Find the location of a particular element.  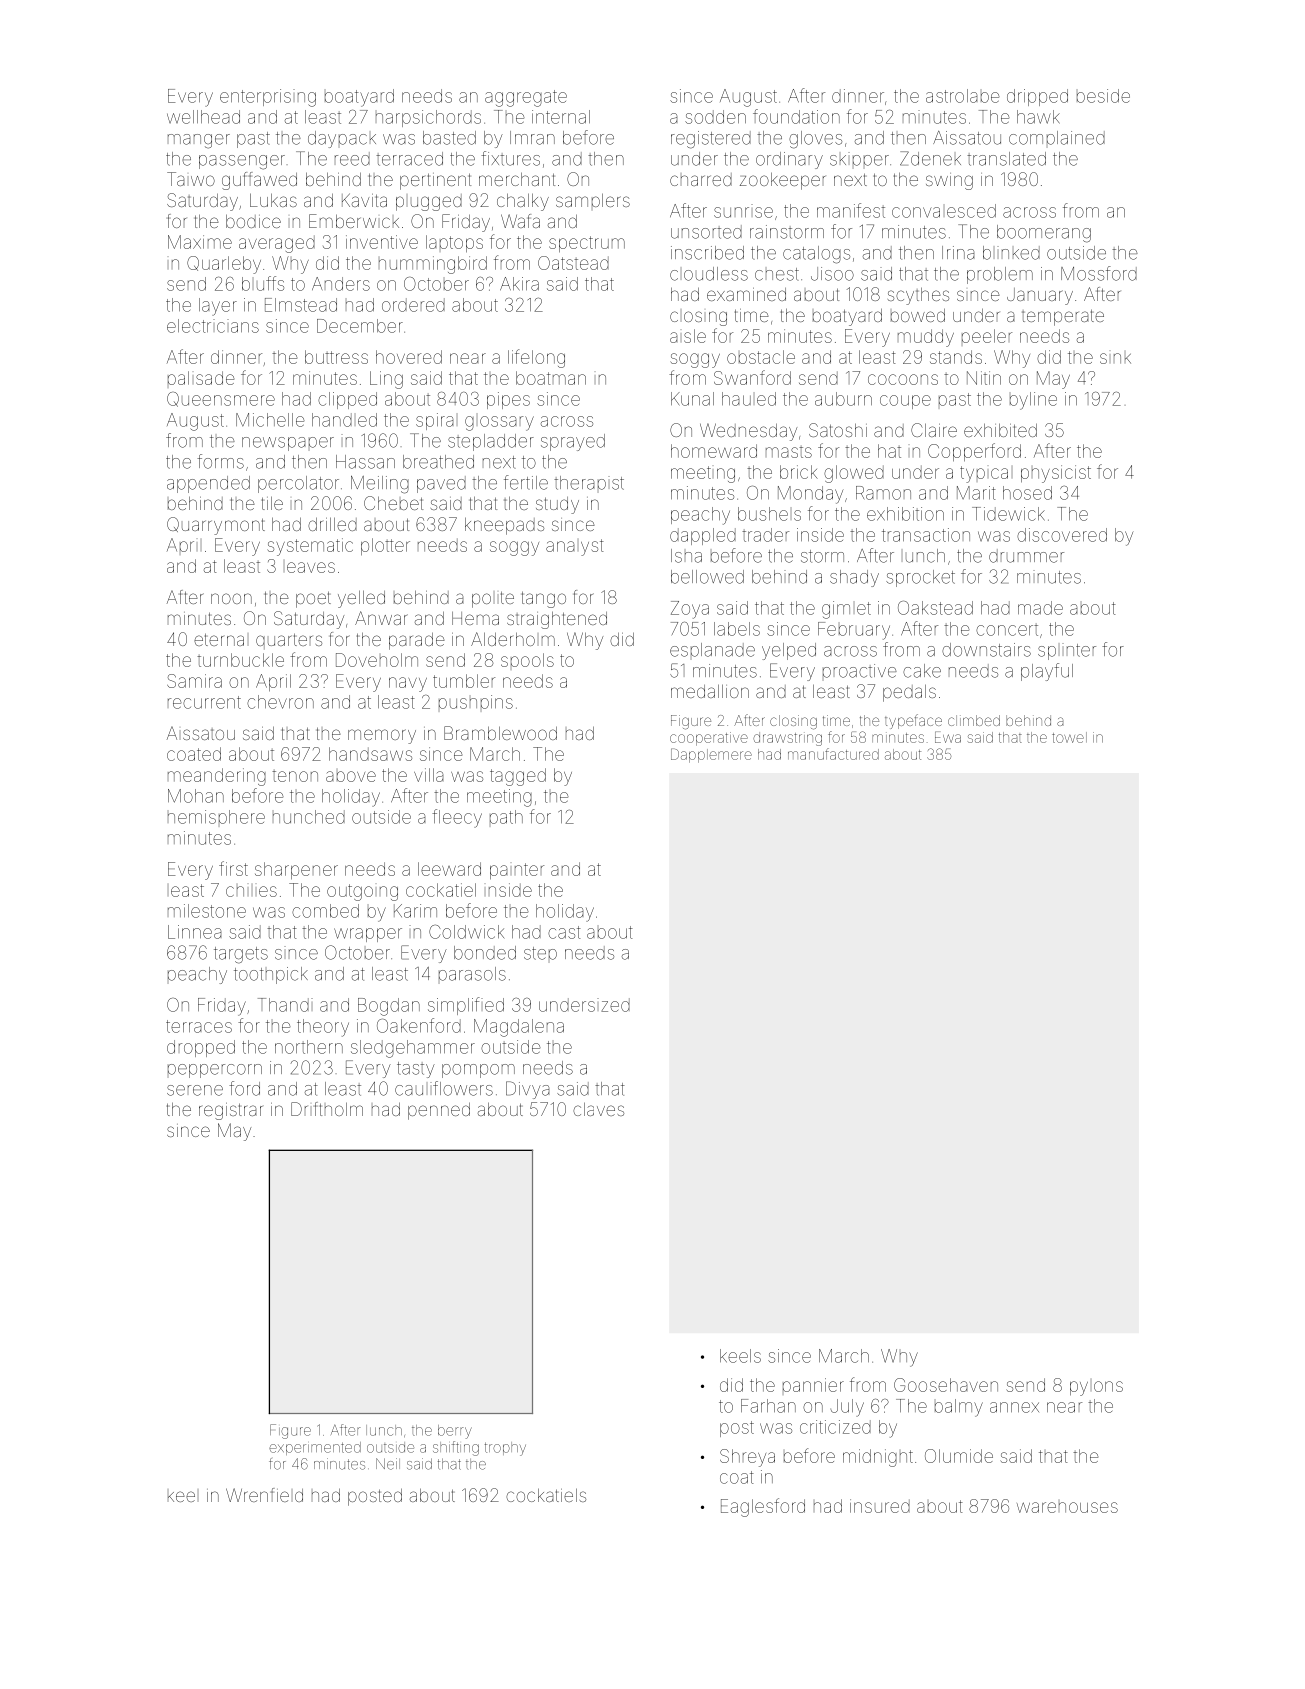

manufactured is located at coordinates (833, 754).
